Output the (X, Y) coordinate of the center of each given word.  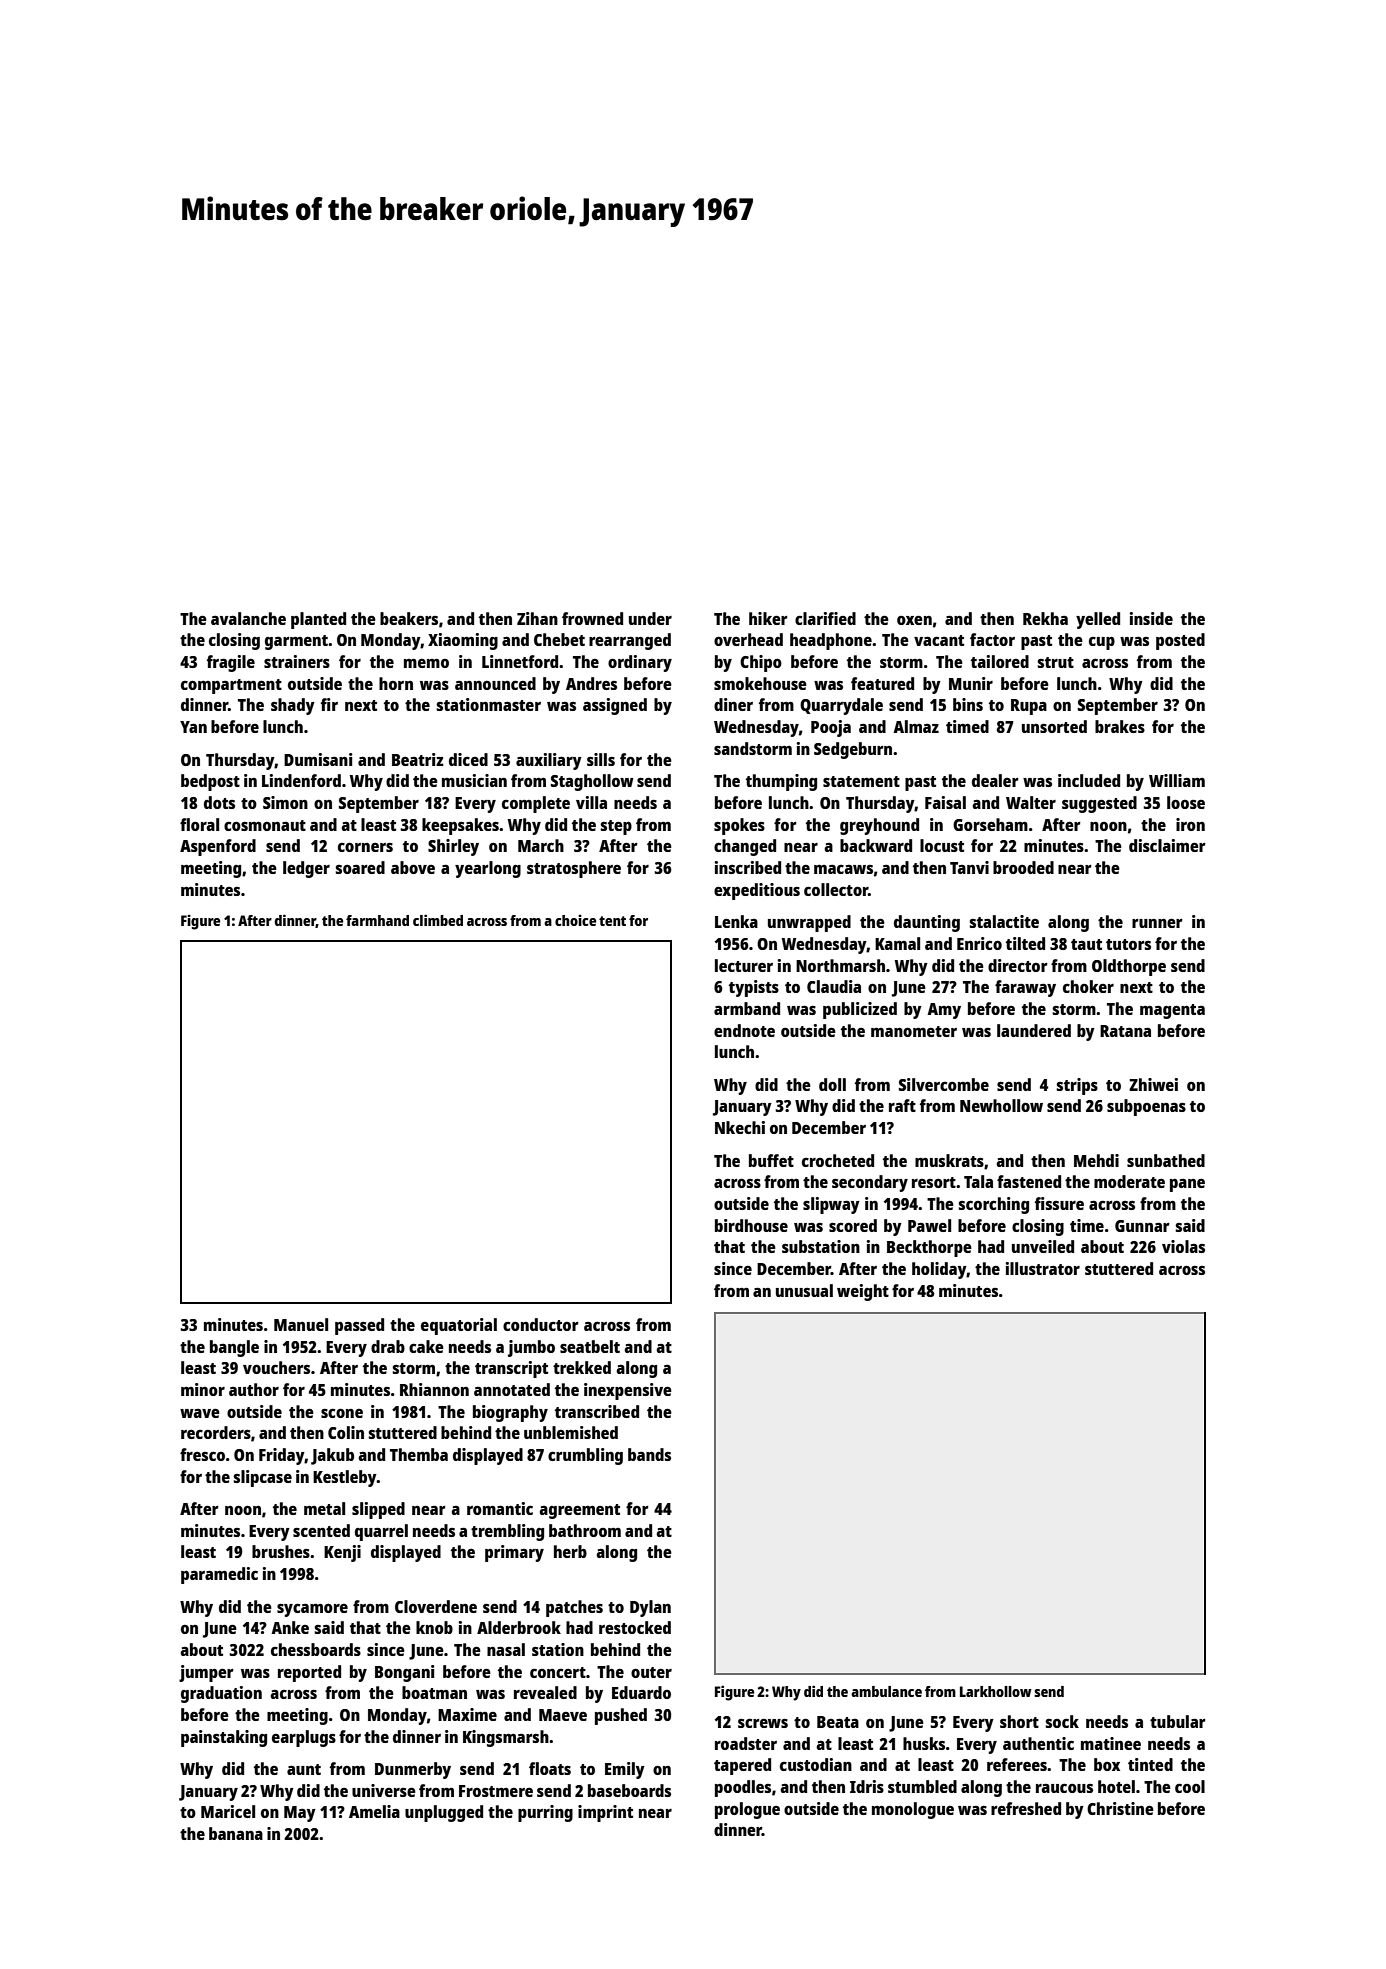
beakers (409, 618)
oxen (914, 620)
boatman (434, 1692)
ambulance (886, 1691)
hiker (768, 618)
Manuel (301, 1324)
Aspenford (218, 847)
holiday (939, 1270)
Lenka (736, 921)
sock (1062, 1721)
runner (1157, 923)
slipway (831, 1205)
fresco (202, 1454)
